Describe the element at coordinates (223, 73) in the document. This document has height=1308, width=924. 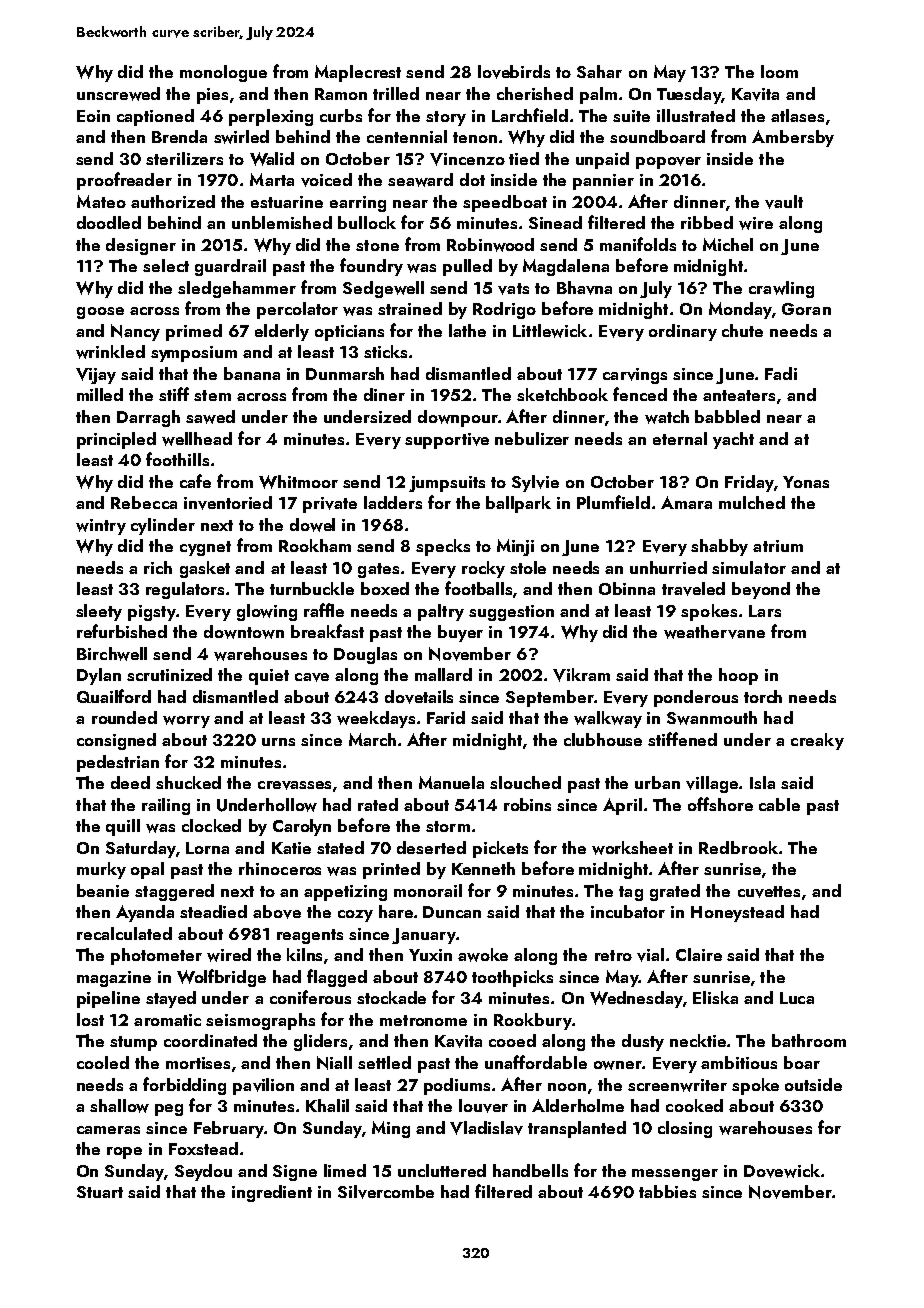
I see `monologue` at that location.
